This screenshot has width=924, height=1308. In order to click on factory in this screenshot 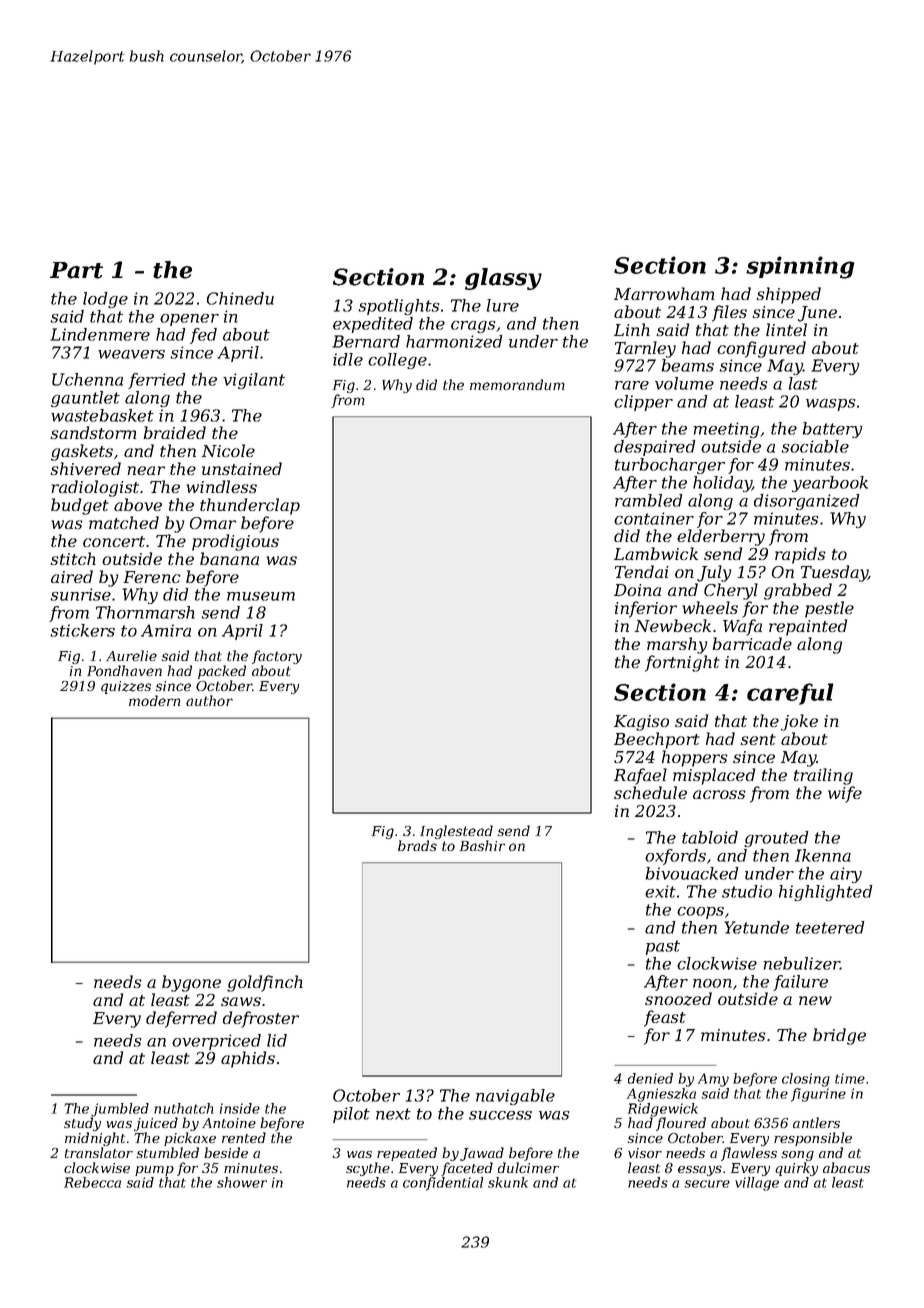, I will do `click(277, 657)`.
